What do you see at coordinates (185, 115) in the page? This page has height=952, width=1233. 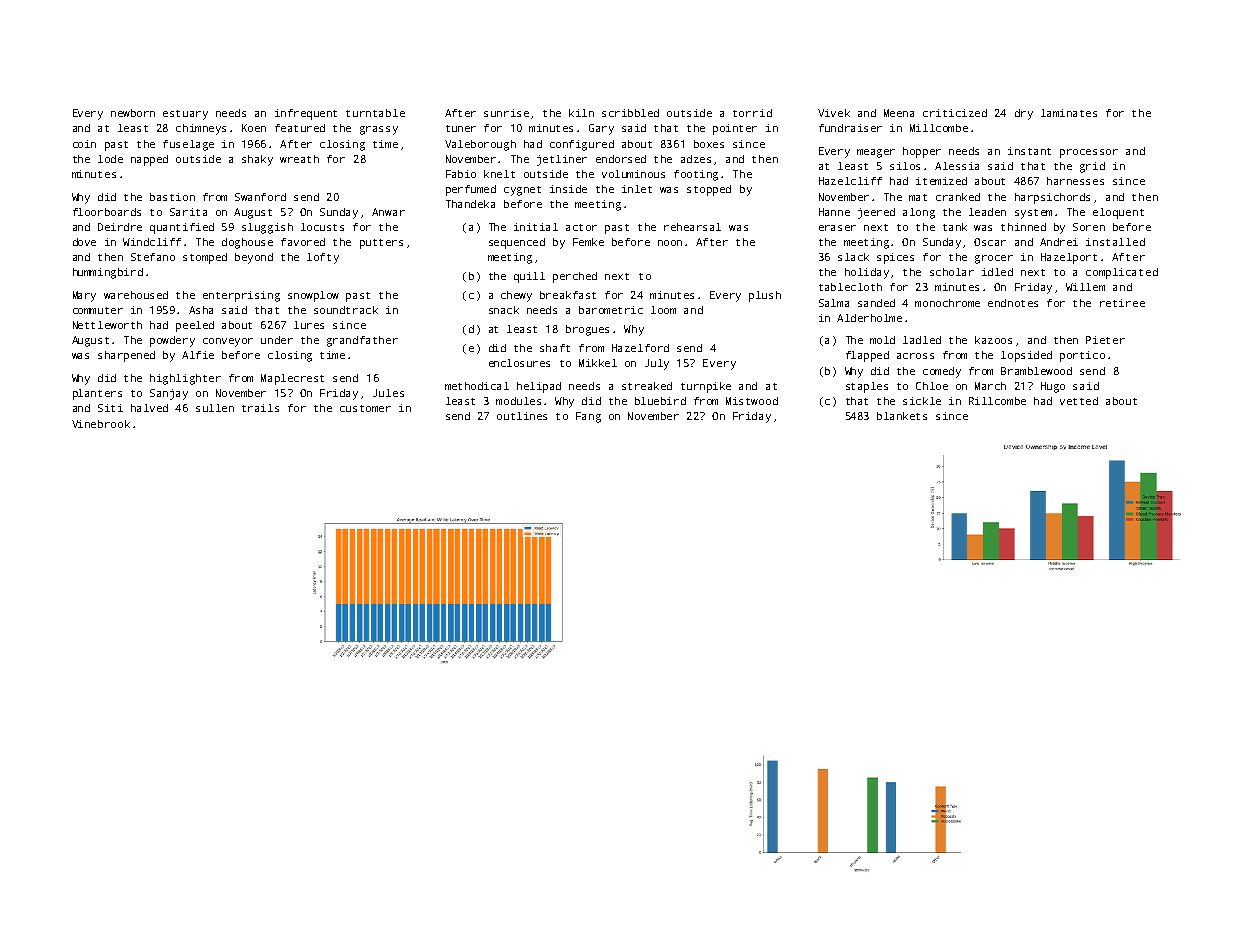 I see `estuary` at bounding box center [185, 115].
